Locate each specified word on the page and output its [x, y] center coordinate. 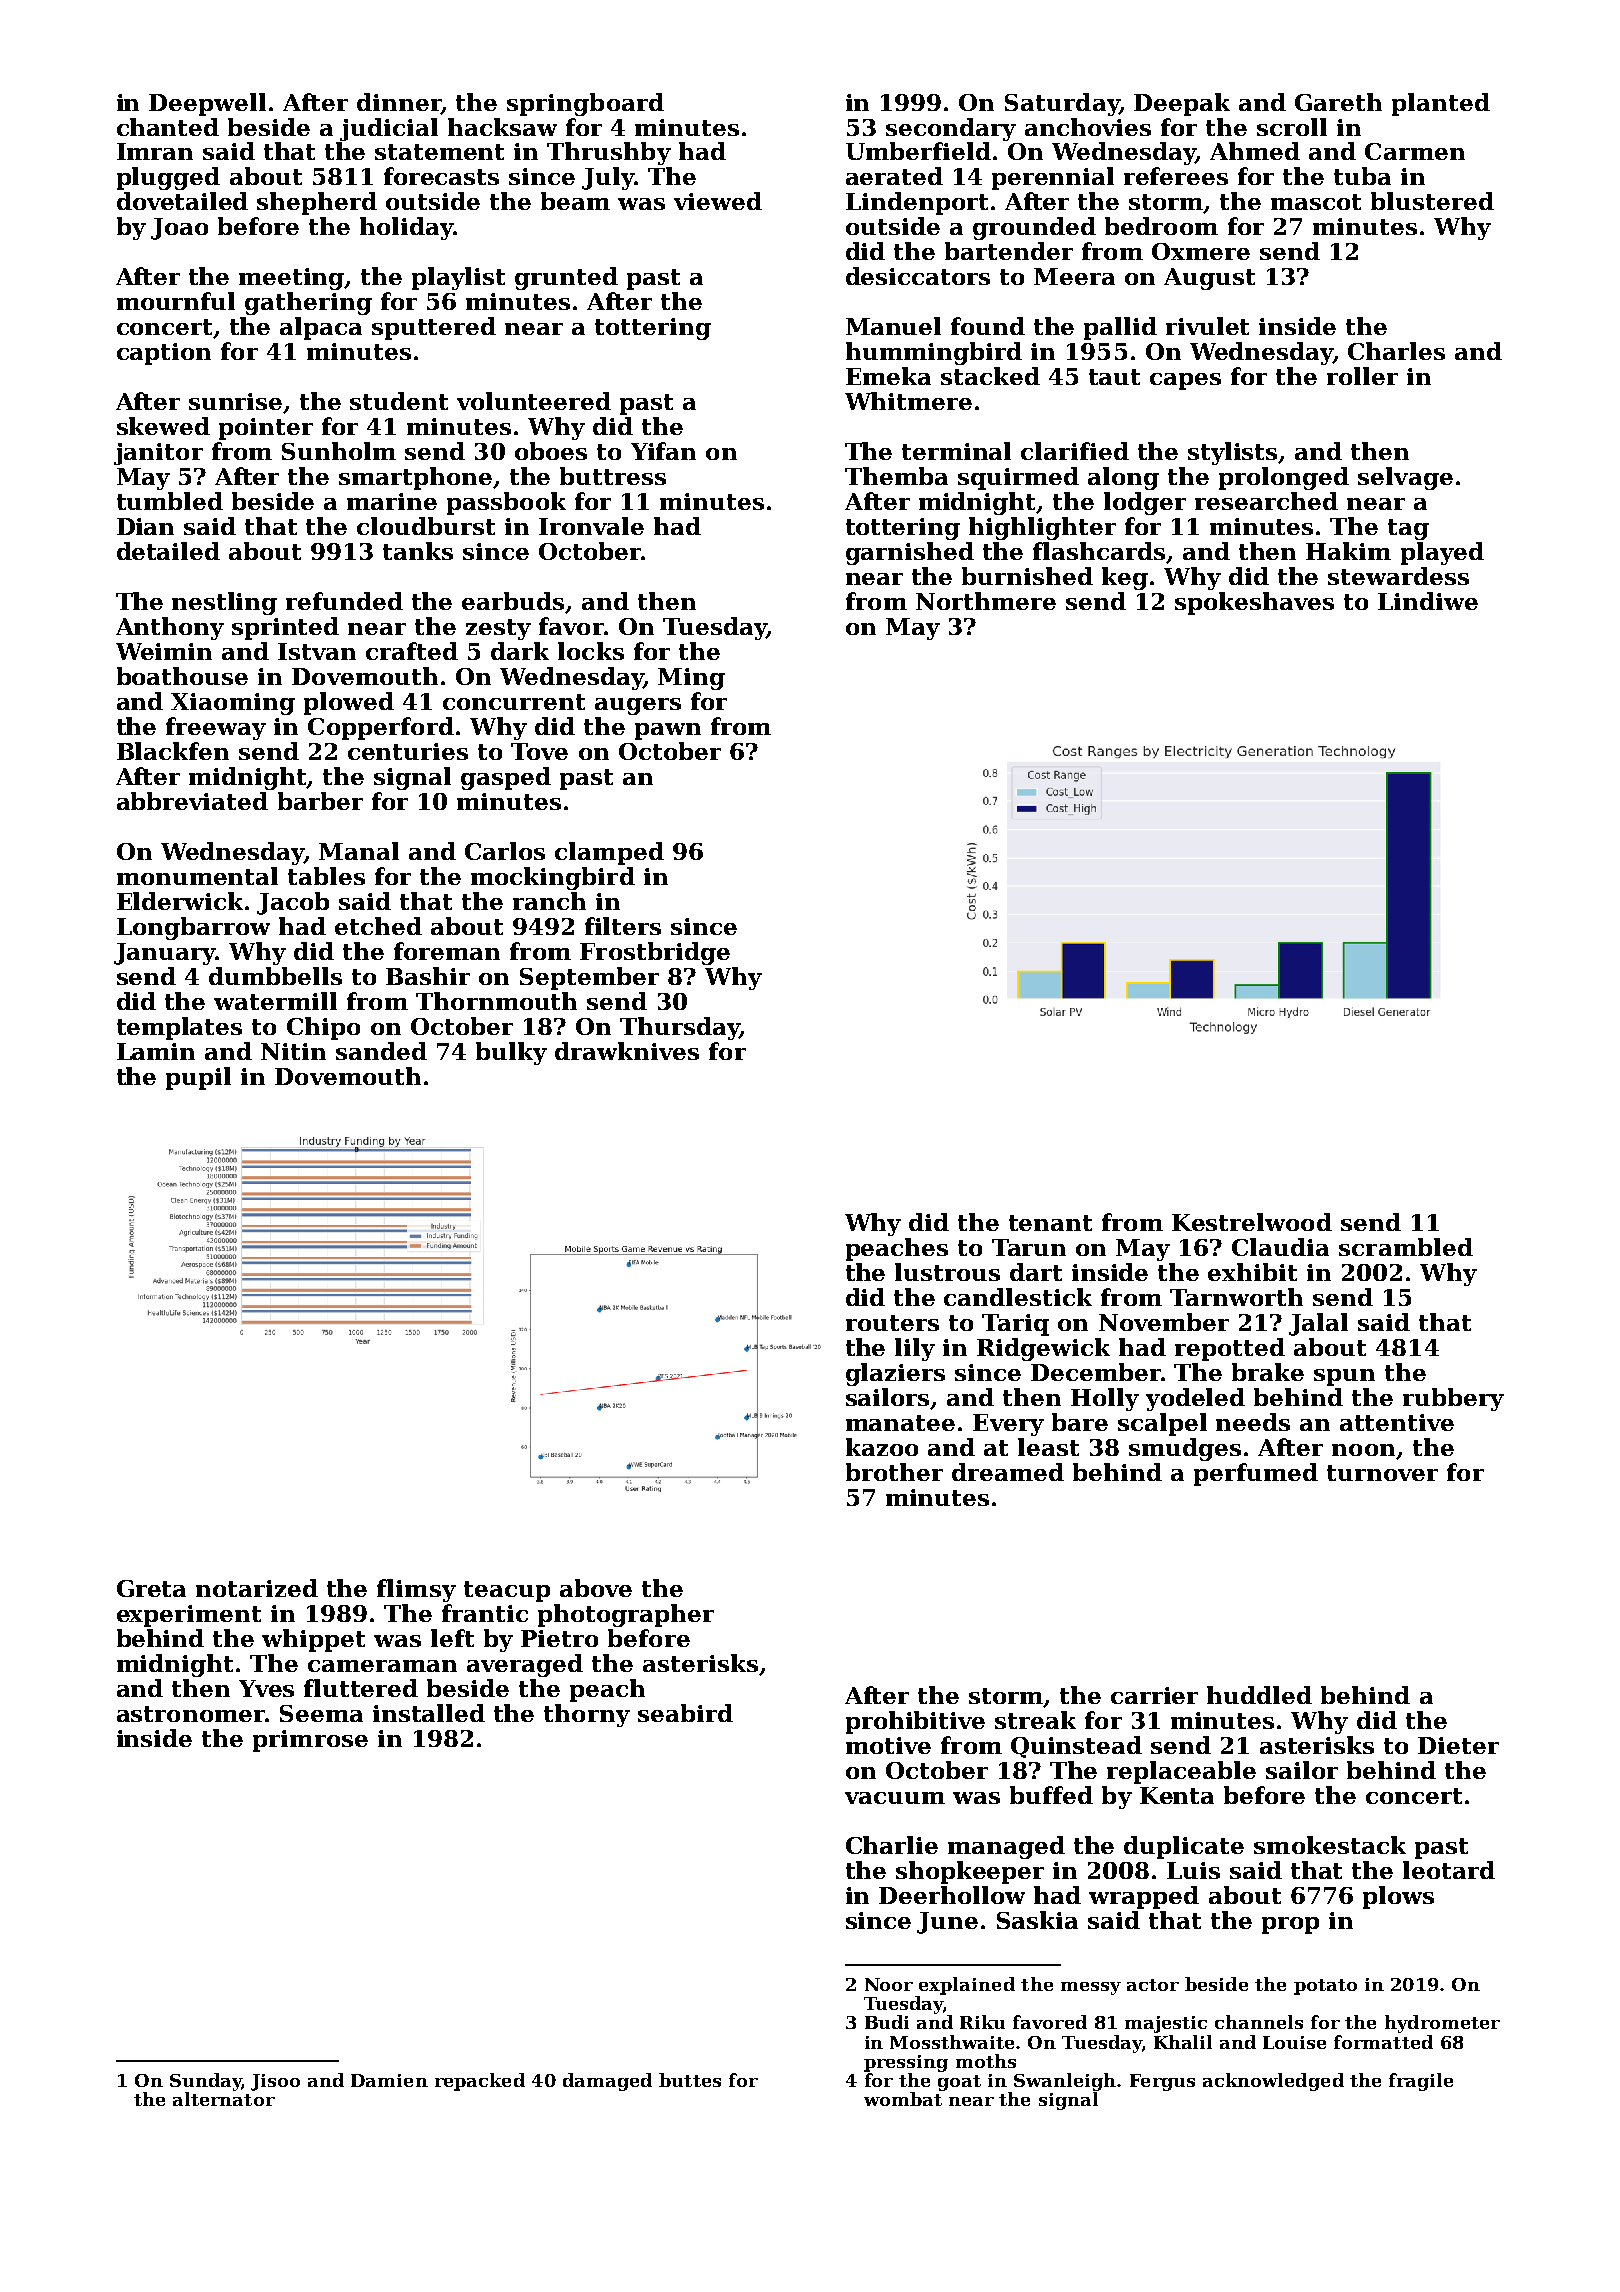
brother [894, 1472]
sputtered [434, 328]
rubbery [1453, 1399]
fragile [1421, 2082]
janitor [158, 454]
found [988, 326]
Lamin [156, 1051]
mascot [1316, 202]
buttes [690, 2080]
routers [892, 1323]
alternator [224, 2099]
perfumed [1256, 1474]
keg [1125, 578]
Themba [896, 476]
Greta [151, 1588]
